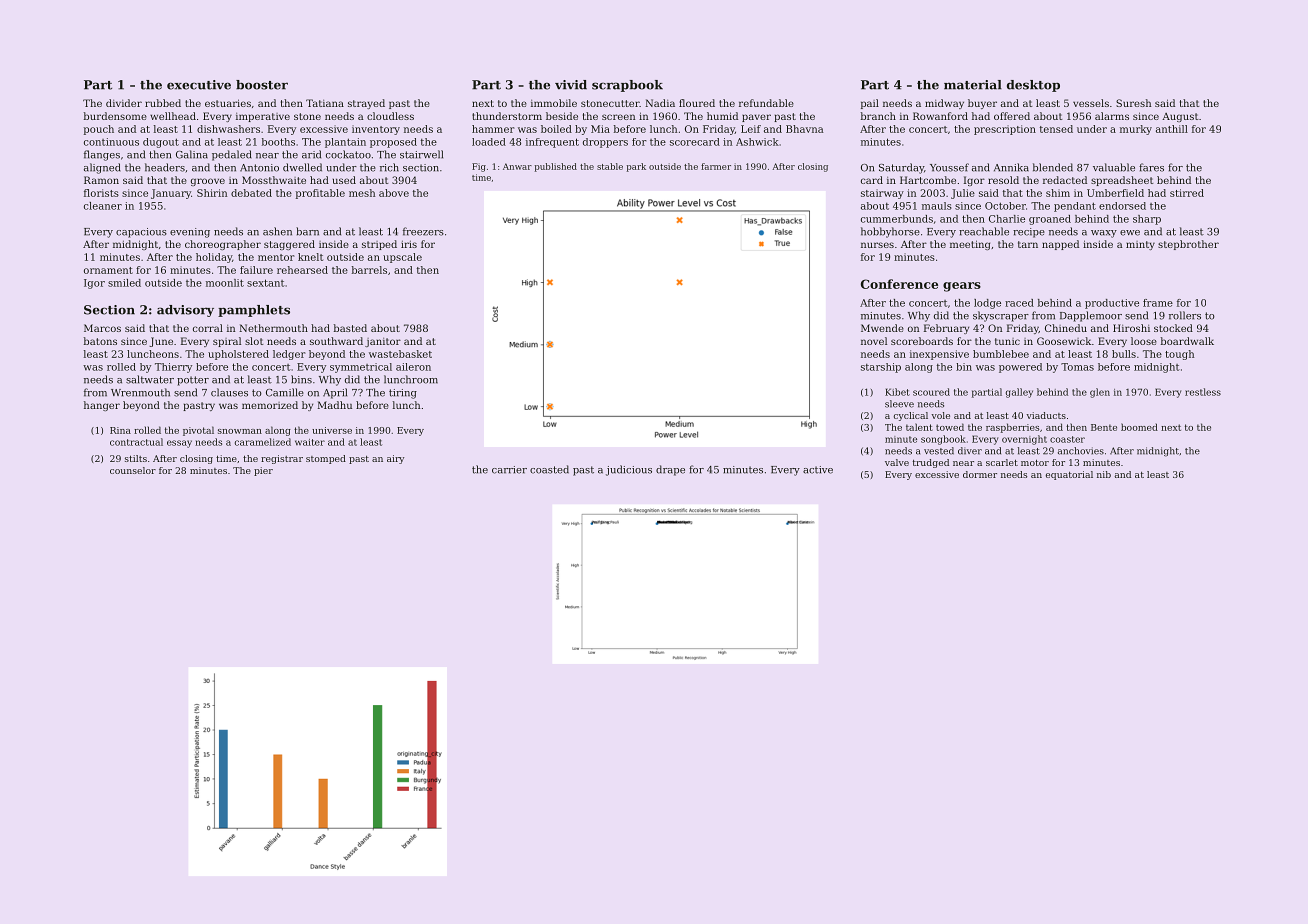 Image resolution: width=1308 pixels, height=924 pixels. What do you see at coordinates (940, 116) in the image?
I see `Rowanford` at bounding box center [940, 116].
